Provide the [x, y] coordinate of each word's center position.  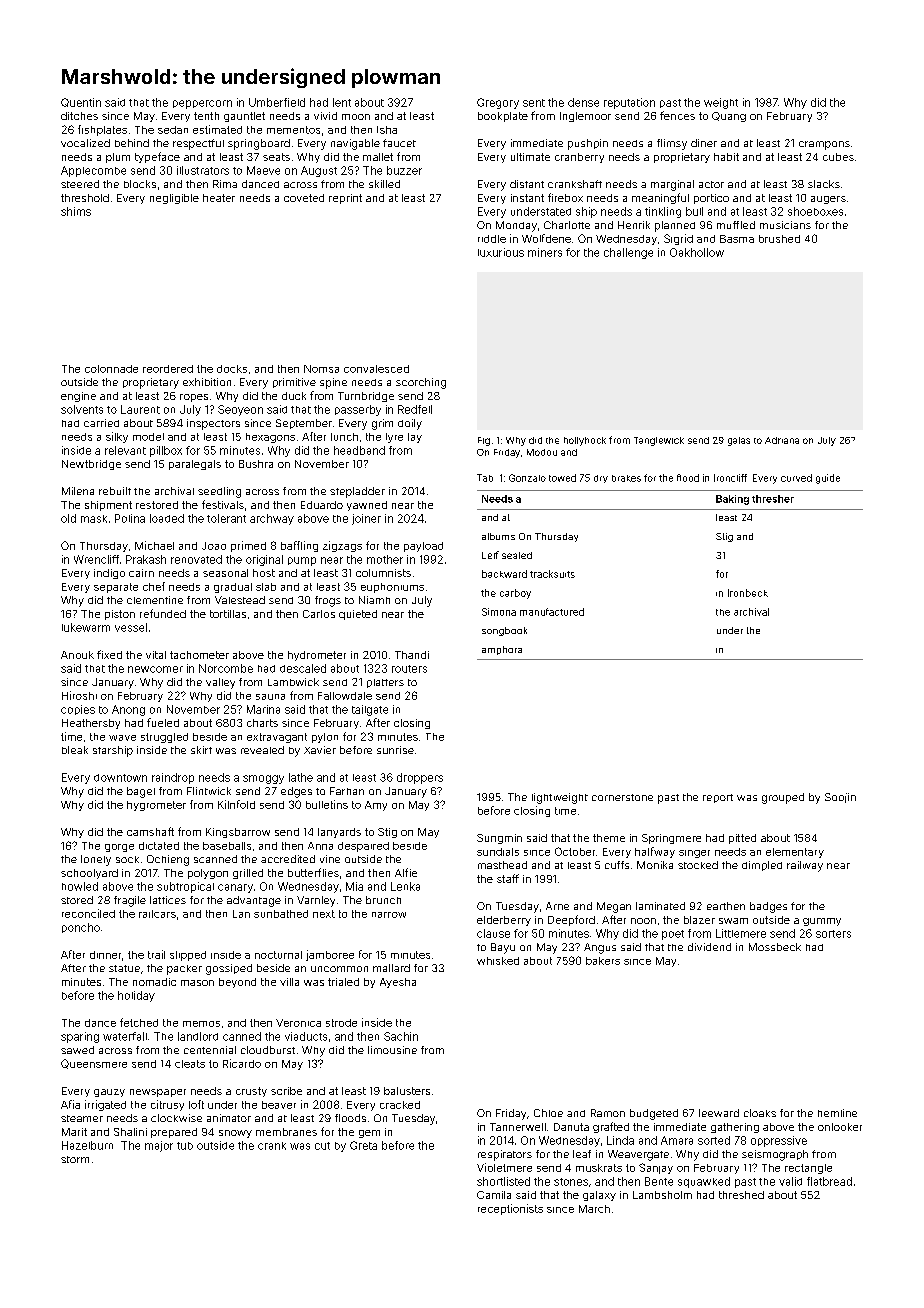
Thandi [412, 655]
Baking [732, 500]
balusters [407, 1091]
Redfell [415, 409]
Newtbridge [91, 465]
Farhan [347, 791]
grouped [783, 798]
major [159, 1146]
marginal [672, 185]
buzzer [404, 170]
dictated [159, 846]
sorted [714, 1140]
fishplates [102, 130]
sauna [270, 697]
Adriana [782, 440]
